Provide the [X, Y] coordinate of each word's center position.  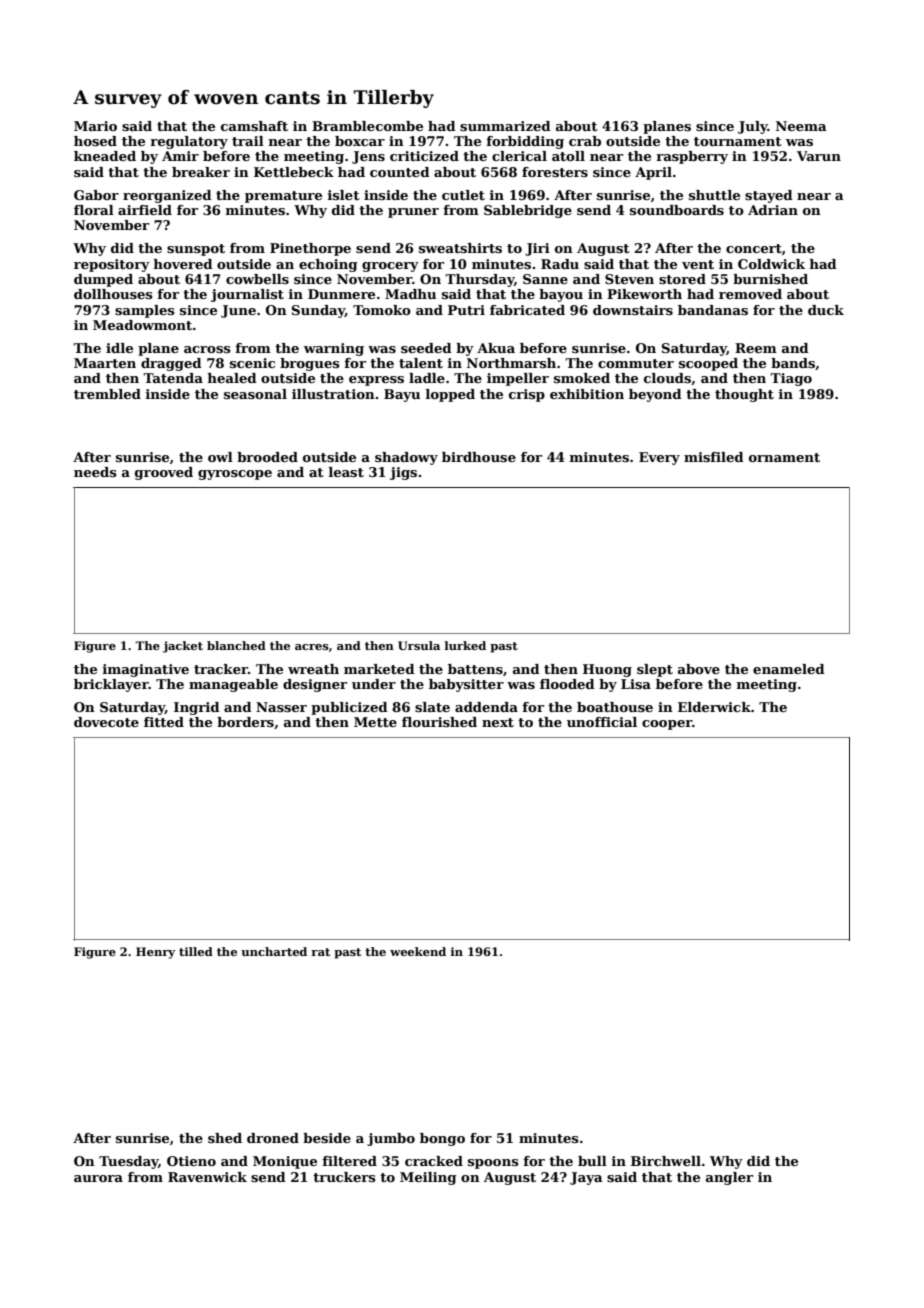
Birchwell [666, 1161]
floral [94, 210]
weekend [418, 951]
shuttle [714, 195]
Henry [155, 953]
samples [145, 311]
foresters [555, 172]
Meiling [428, 1178]
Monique [285, 1162]
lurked [465, 645]
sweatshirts [460, 248]
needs [95, 472]
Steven [629, 279]
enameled [789, 669]
